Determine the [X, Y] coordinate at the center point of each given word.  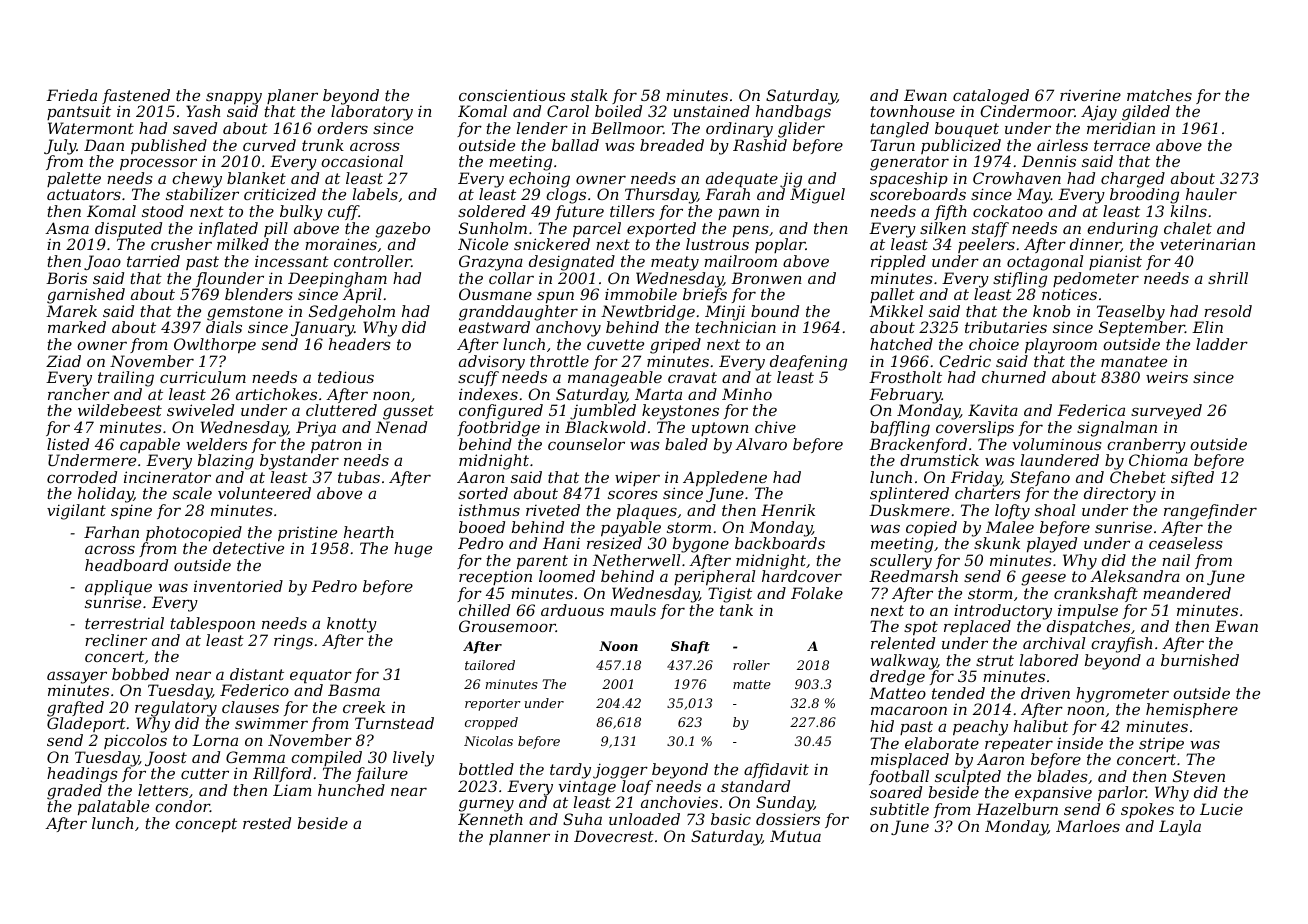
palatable [113, 807]
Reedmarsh [913, 576]
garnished [86, 296]
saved [195, 128]
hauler [1211, 194]
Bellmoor [627, 128]
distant [257, 674]
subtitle [899, 809]
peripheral [714, 577]
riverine [1090, 95]
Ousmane [495, 294]
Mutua [795, 836]
